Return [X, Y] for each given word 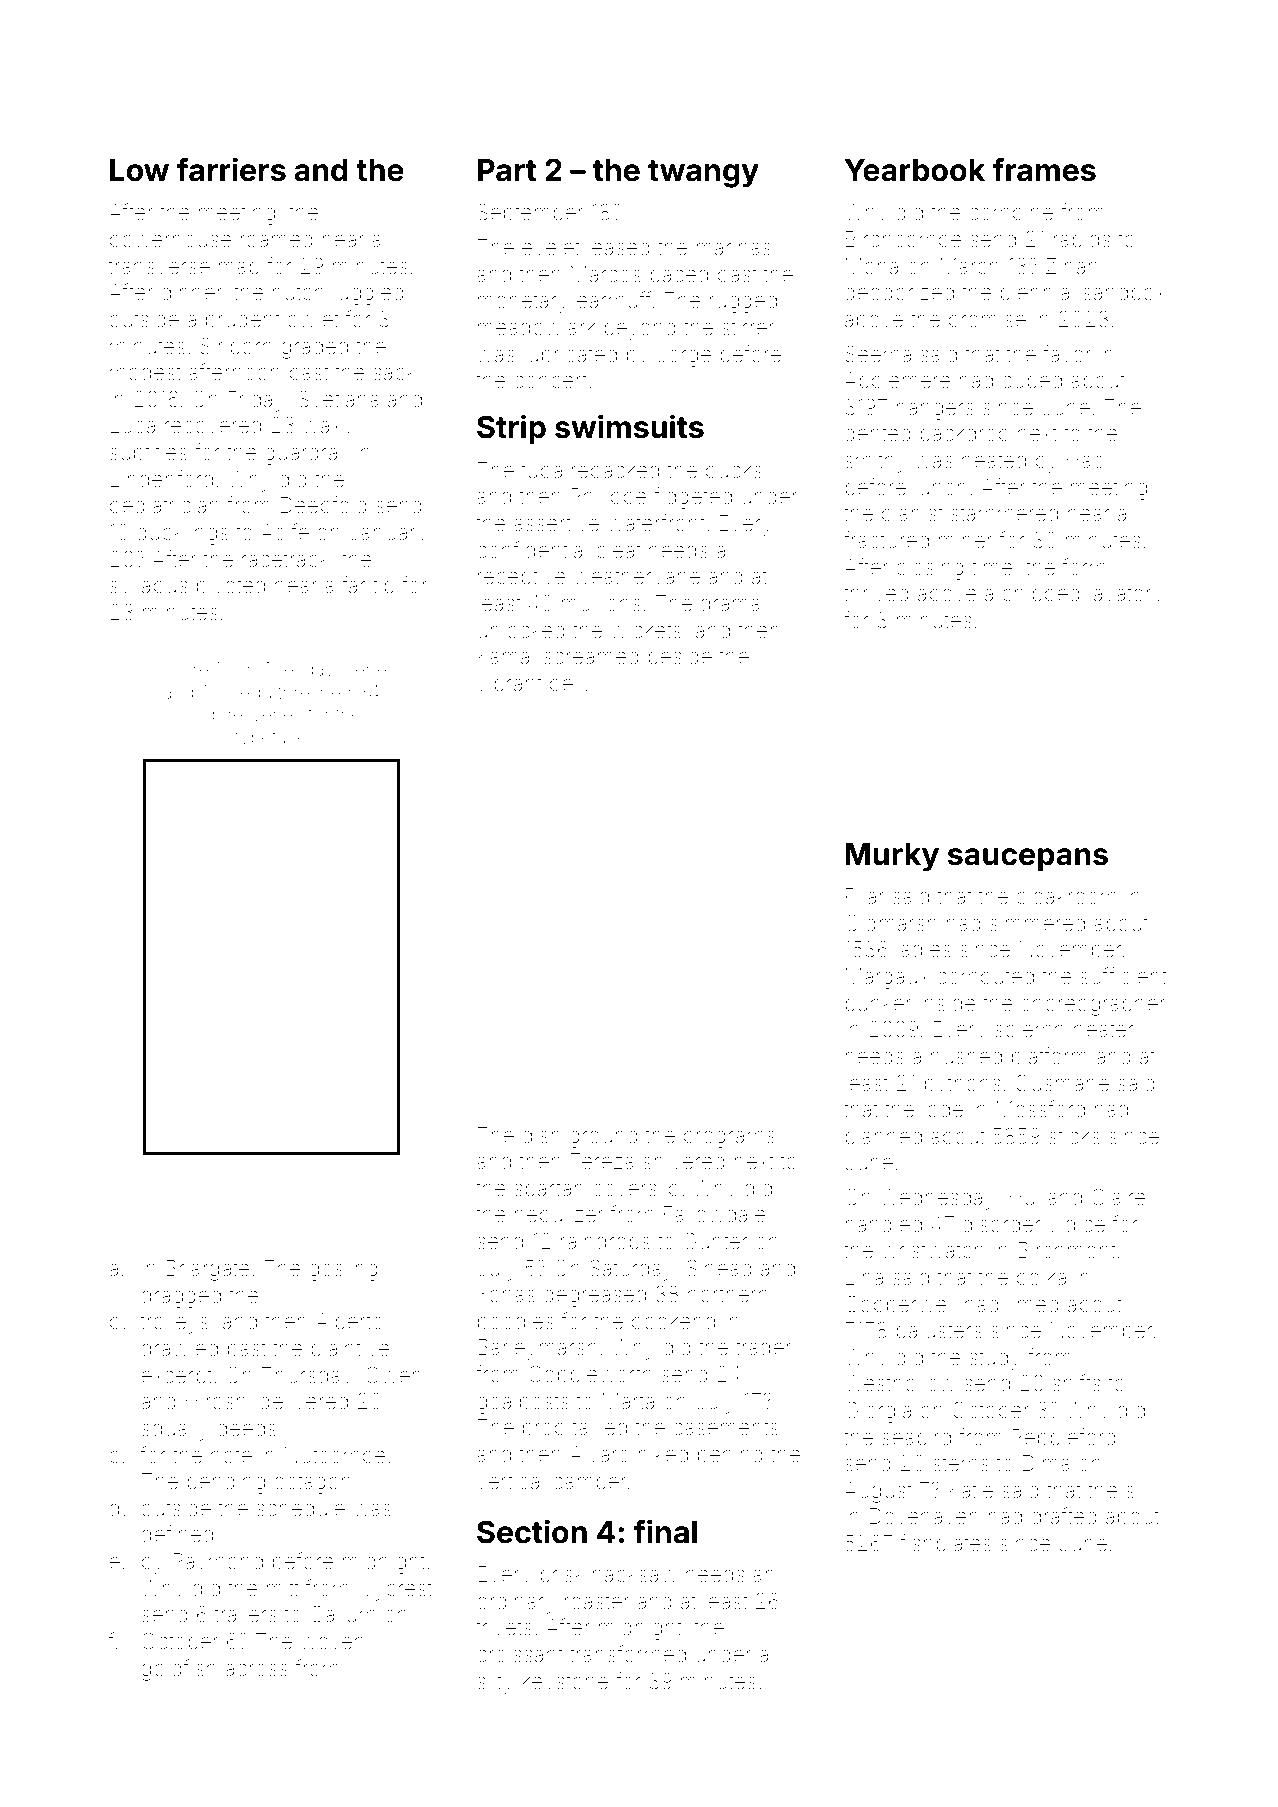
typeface [271, 738]
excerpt [176, 1377]
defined [177, 1534]
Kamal [506, 656]
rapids [1082, 241]
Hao [1085, 460]
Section [532, 1532]
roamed [276, 239]
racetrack [285, 559]
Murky [892, 857]
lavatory [1126, 595]
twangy [703, 174]
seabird [916, 1437]
